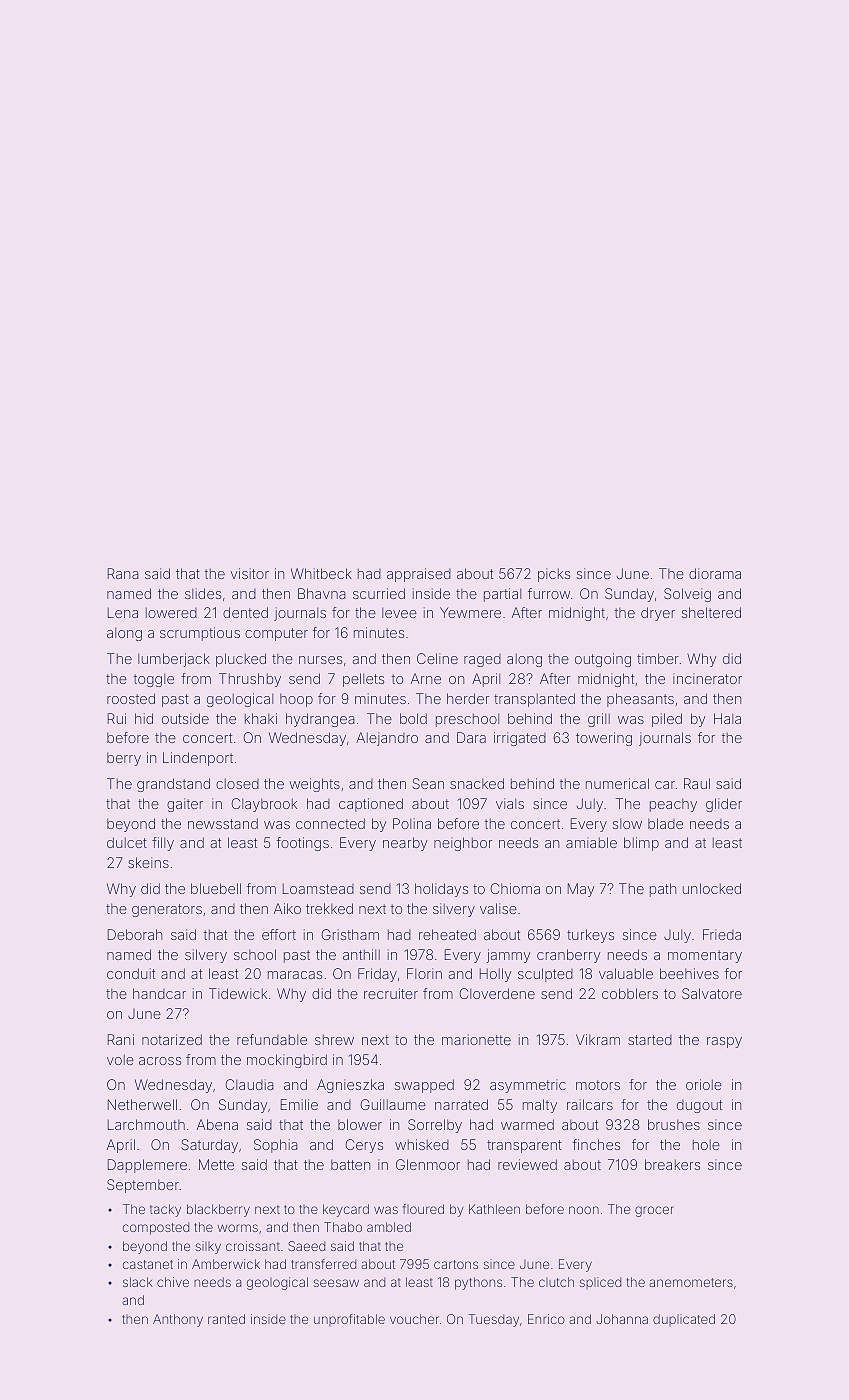 Image resolution: width=849 pixels, height=1400 pixels. I want to click on Vikram, so click(598, 1039).
